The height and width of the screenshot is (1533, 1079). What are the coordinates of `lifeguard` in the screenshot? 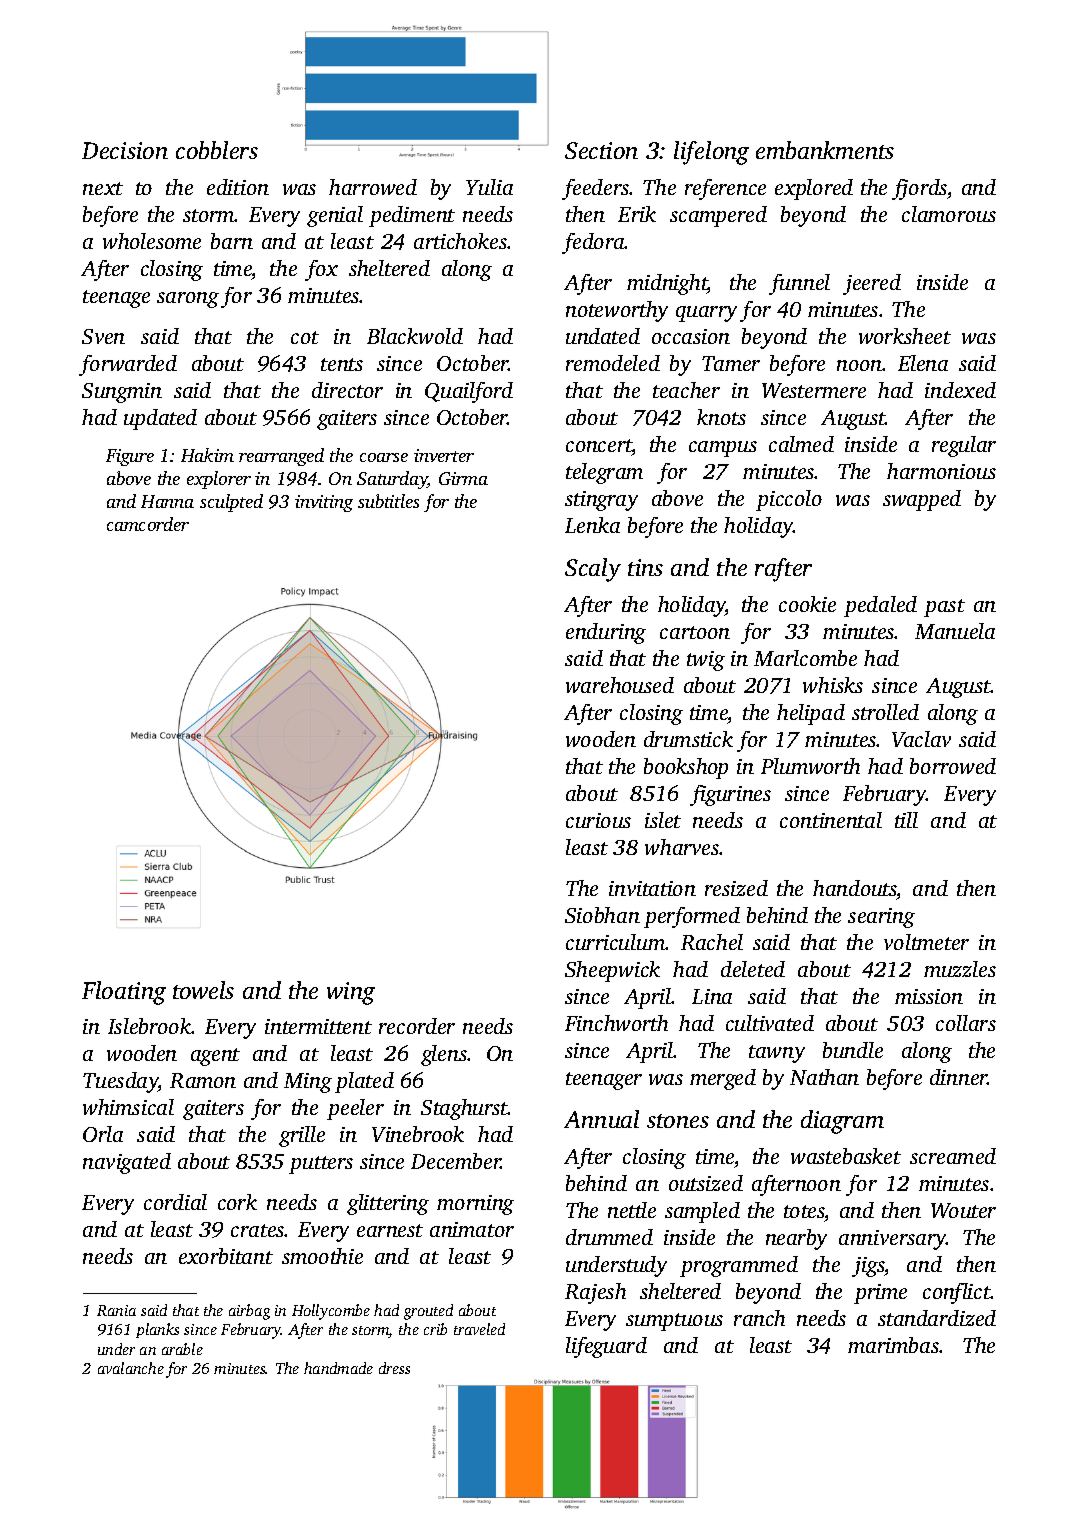 It's located at (606, 1347).
